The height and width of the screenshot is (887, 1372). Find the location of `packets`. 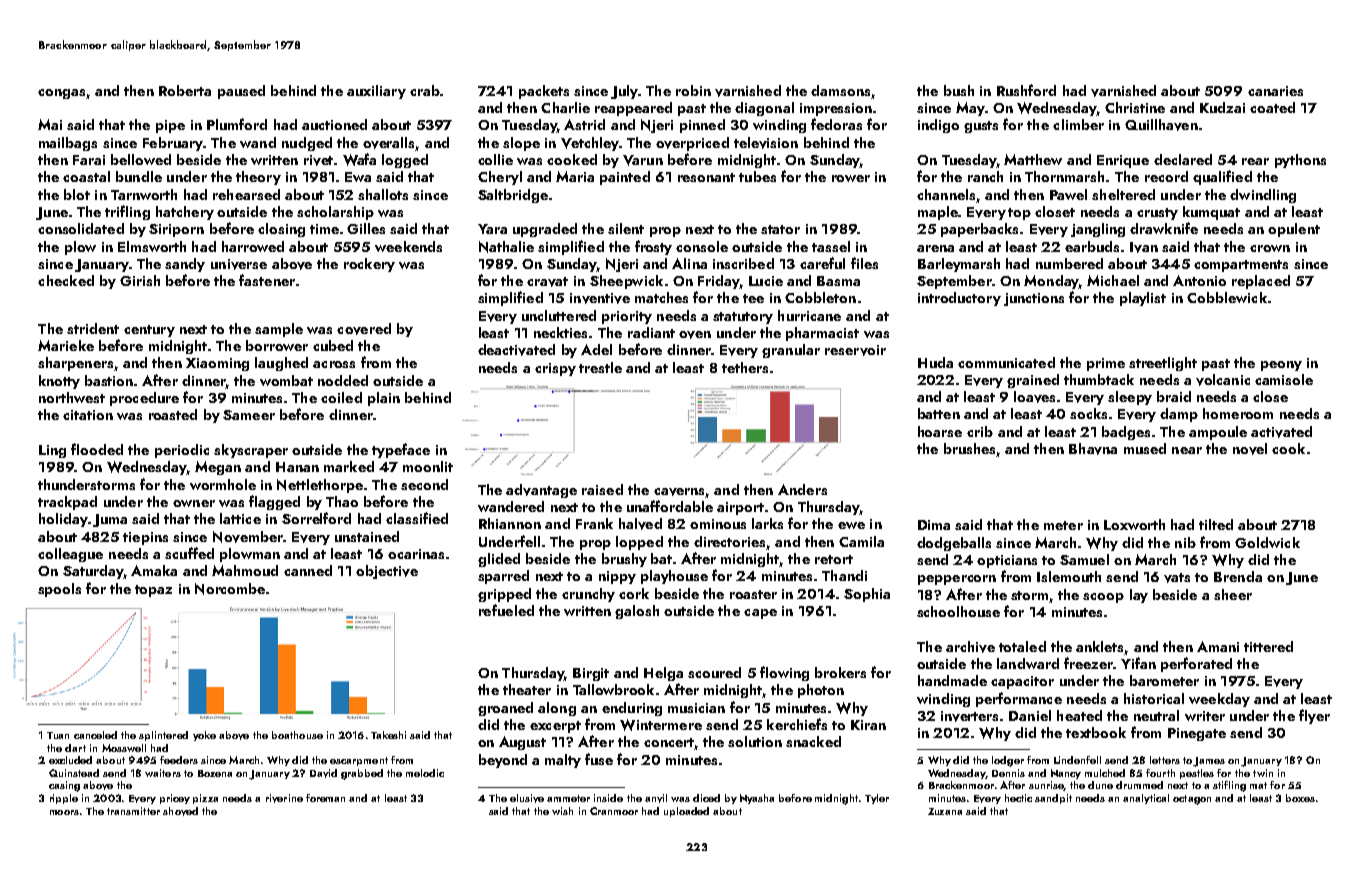

packets is located at coordinates (544, 92).
